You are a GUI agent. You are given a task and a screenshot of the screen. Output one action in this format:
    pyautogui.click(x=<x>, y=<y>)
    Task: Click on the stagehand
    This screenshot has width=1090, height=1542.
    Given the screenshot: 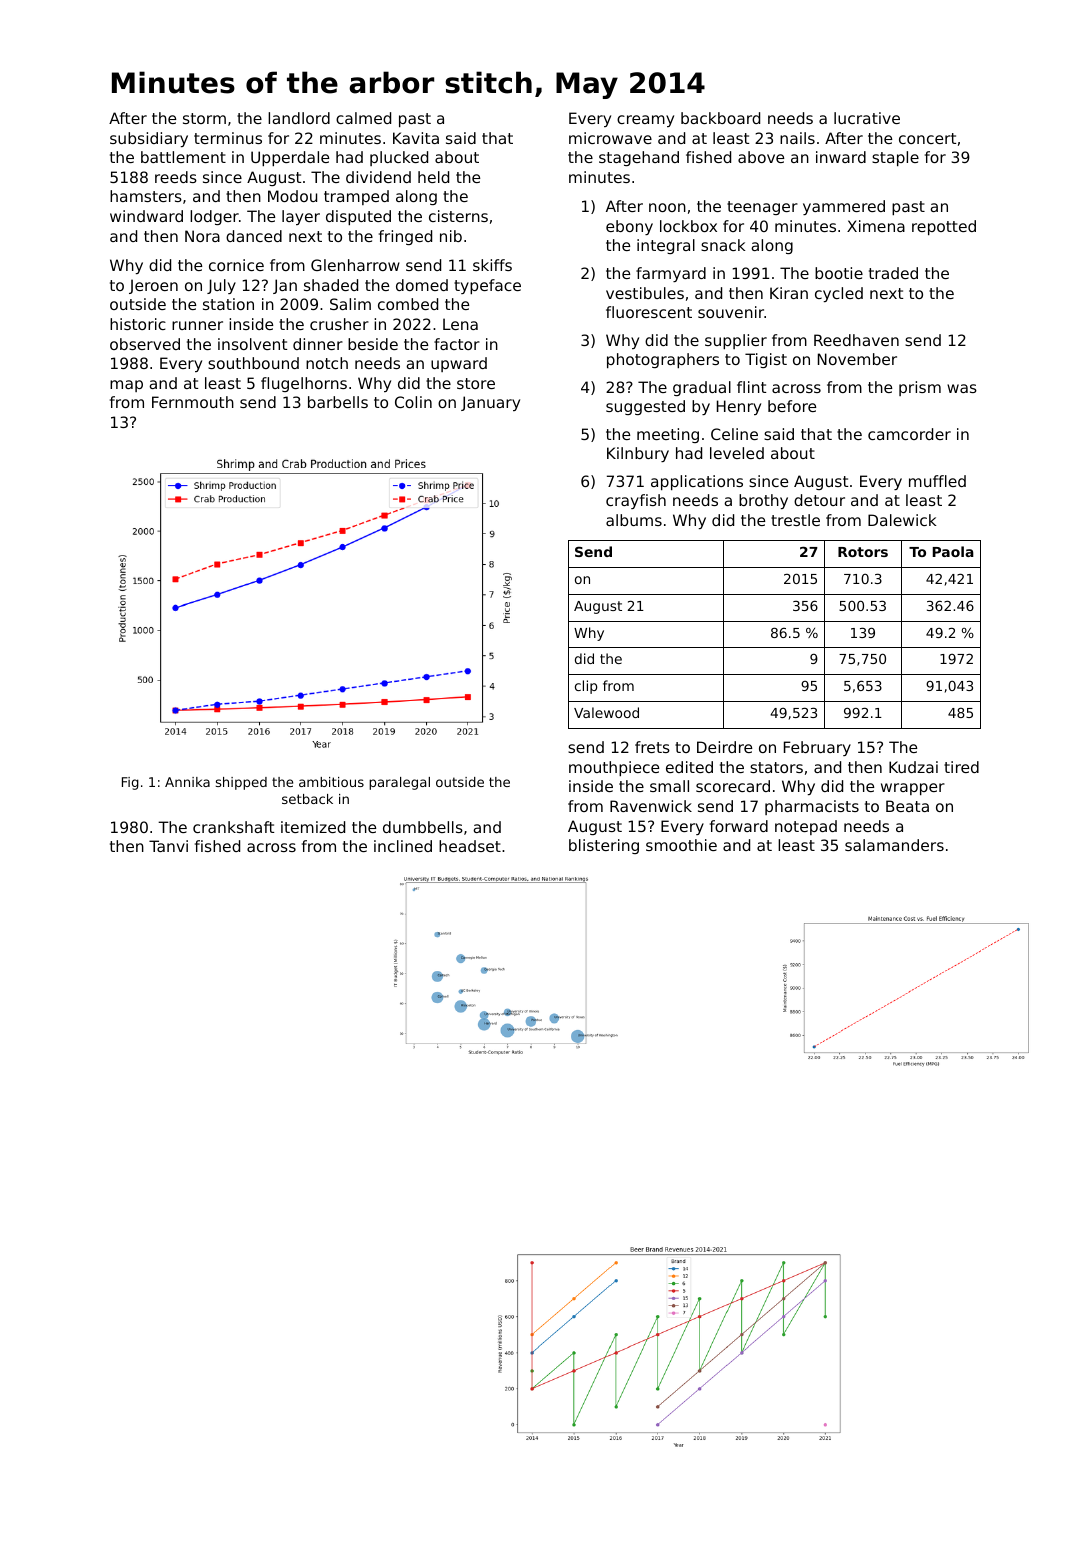 What is the action you would take?
    pyautogui.click(x=639, y=158)
